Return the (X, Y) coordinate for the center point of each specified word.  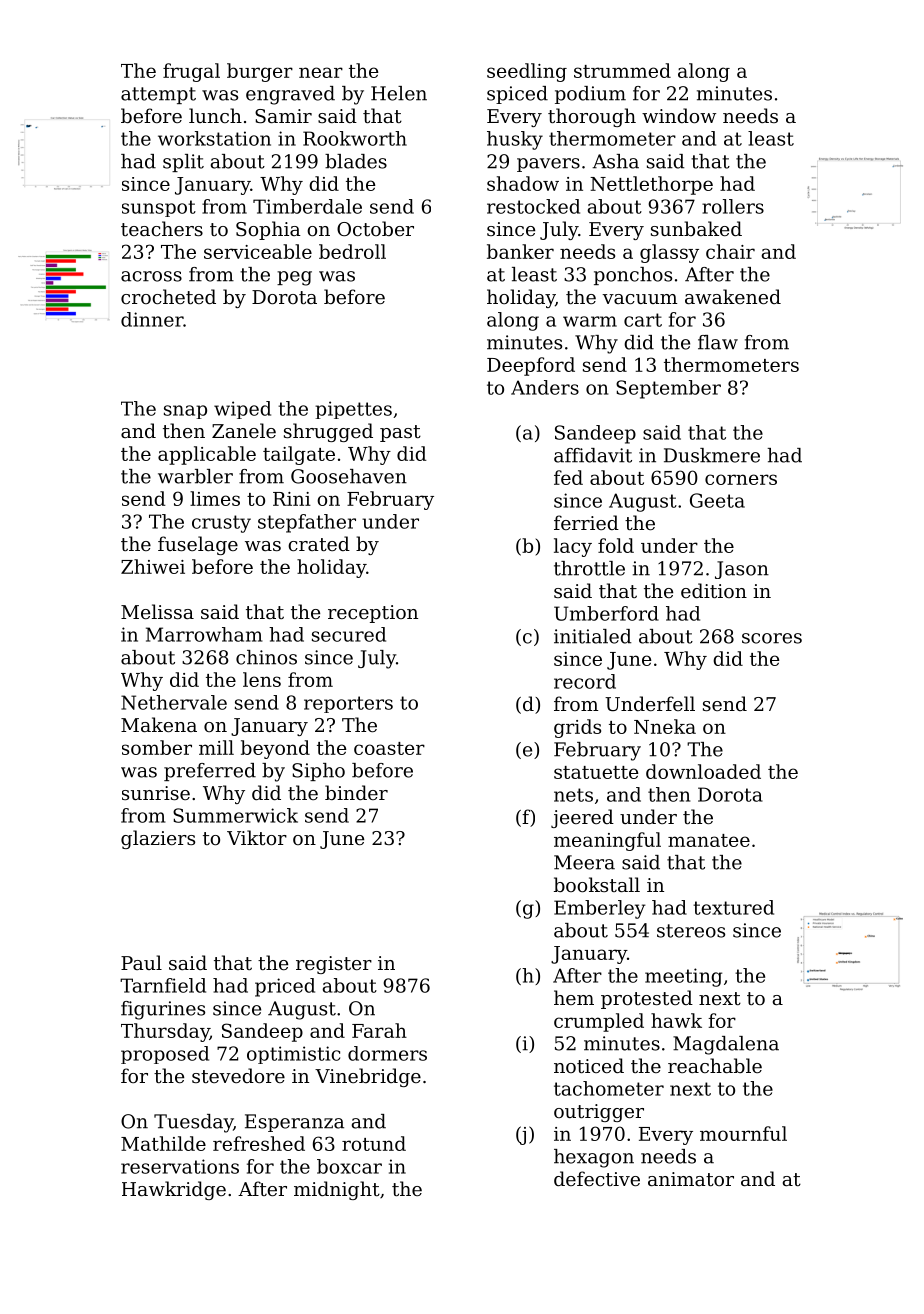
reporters (348, 704)
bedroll (352, 251)
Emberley (600, 909)
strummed (622, 70)
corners (741, 479)
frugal (191, 72)
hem (574, 997)
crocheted (168, 296)
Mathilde (163, 1143)
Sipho (318, 772)
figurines (163, 1010)
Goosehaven (349, 476)
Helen (399, 93)
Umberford (606, 613)
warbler (195, 476)
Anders (545, 387)
